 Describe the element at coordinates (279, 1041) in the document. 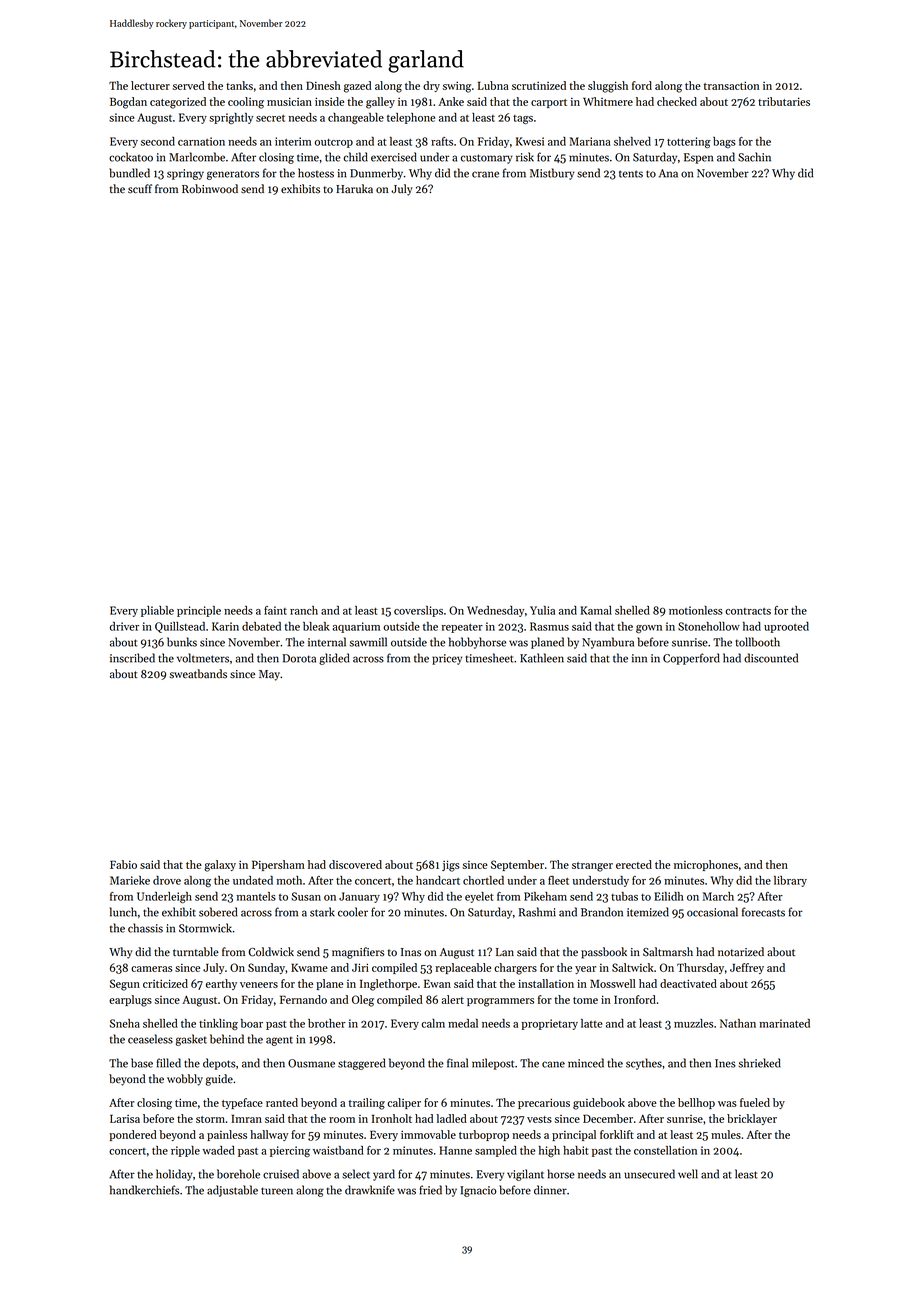

I see `agent` at that location.
